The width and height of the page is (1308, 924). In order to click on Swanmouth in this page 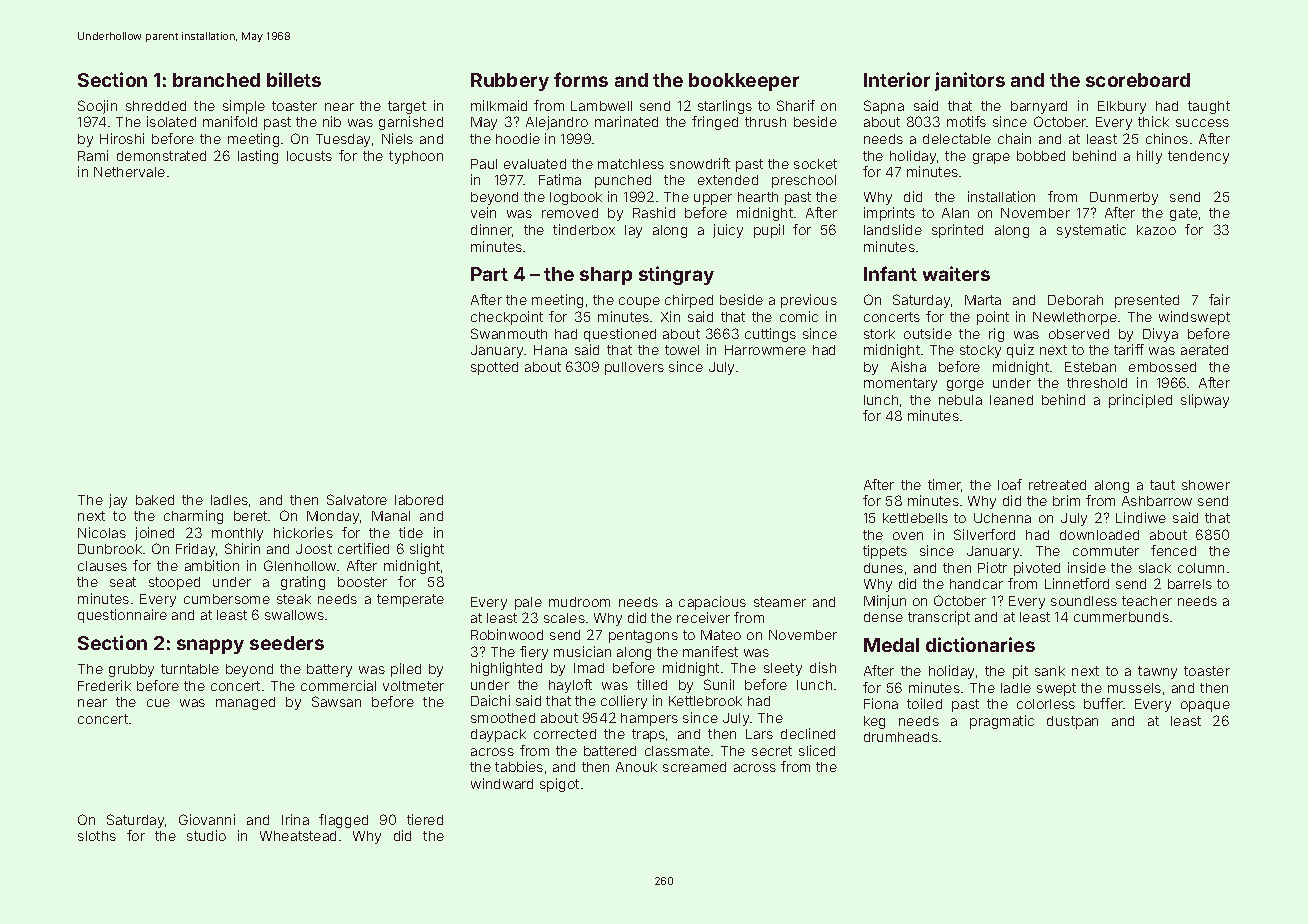, I will do `click(509, 333)`.
